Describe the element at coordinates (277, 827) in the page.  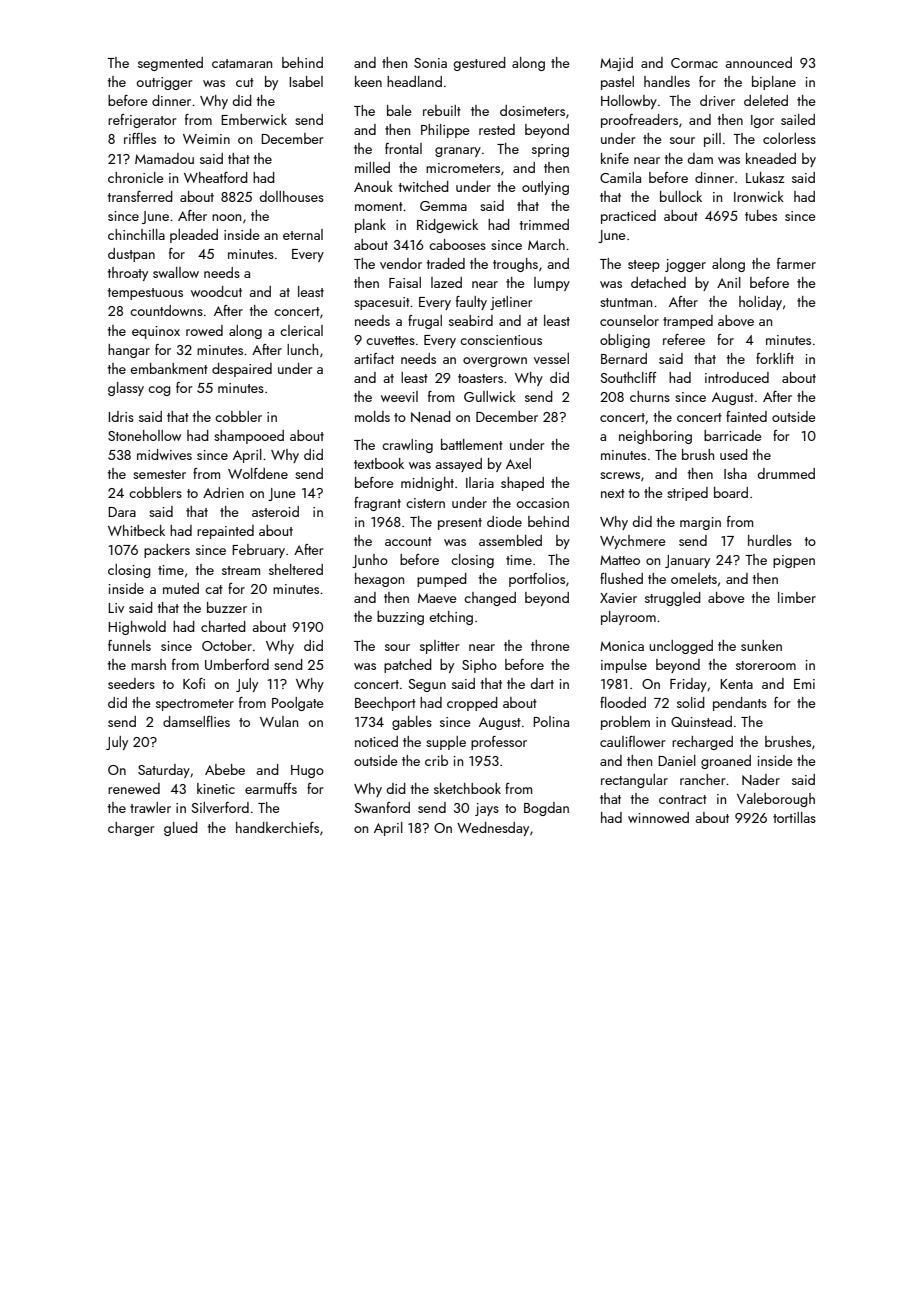
I see `handkerchiefs` at that location.
